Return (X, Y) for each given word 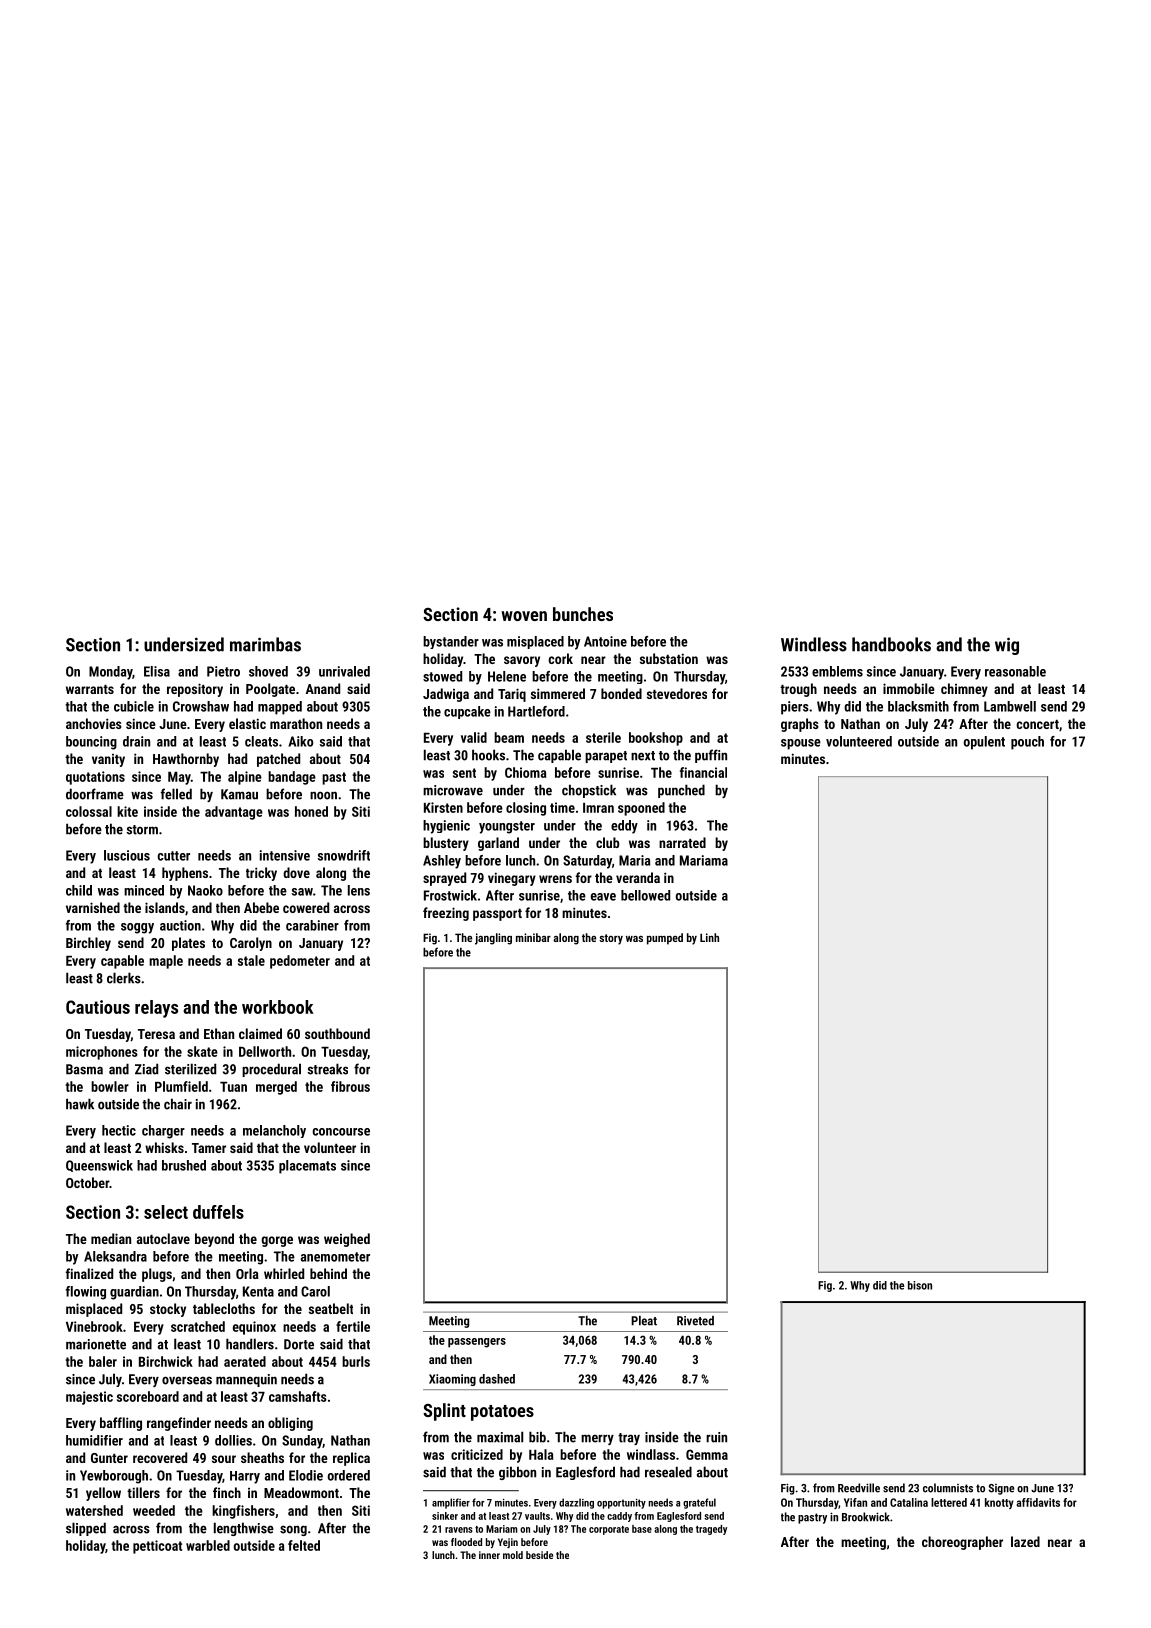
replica (351, 1459)
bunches (583, 614)
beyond (214, 1240)
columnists (948, 1488)
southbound (337, 1033)
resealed (668, 1472)
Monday (110, 673)
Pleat (644, 1321)
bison (920, 1285)
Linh (709, 937)
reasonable (1015, 671)
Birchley (88, 944)
